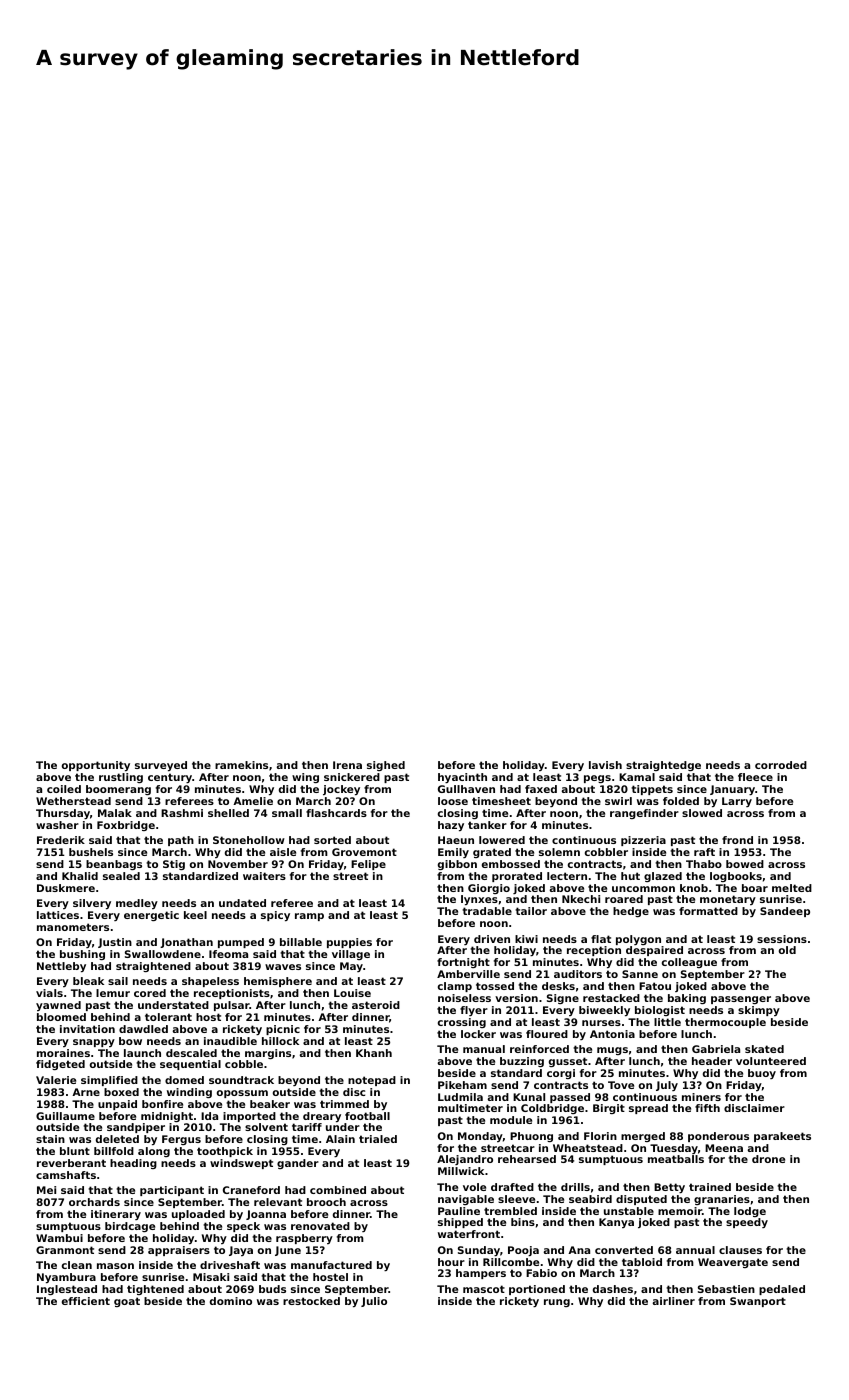 The width and height of the page is (849, 1400). I want to click on corroded, so click(781, 765).
